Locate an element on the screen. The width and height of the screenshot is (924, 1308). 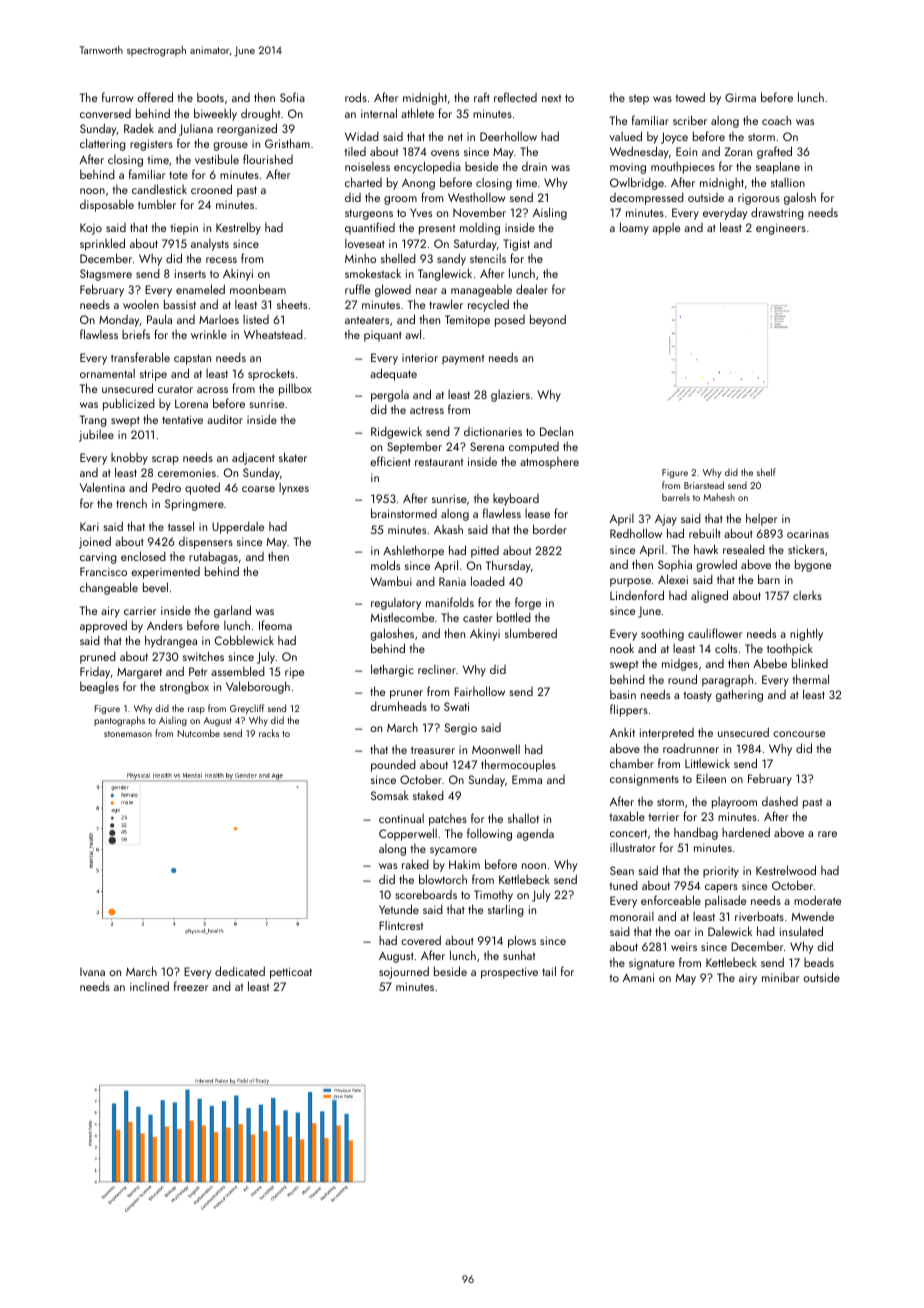
apple is located at coordinates (666, 229).
